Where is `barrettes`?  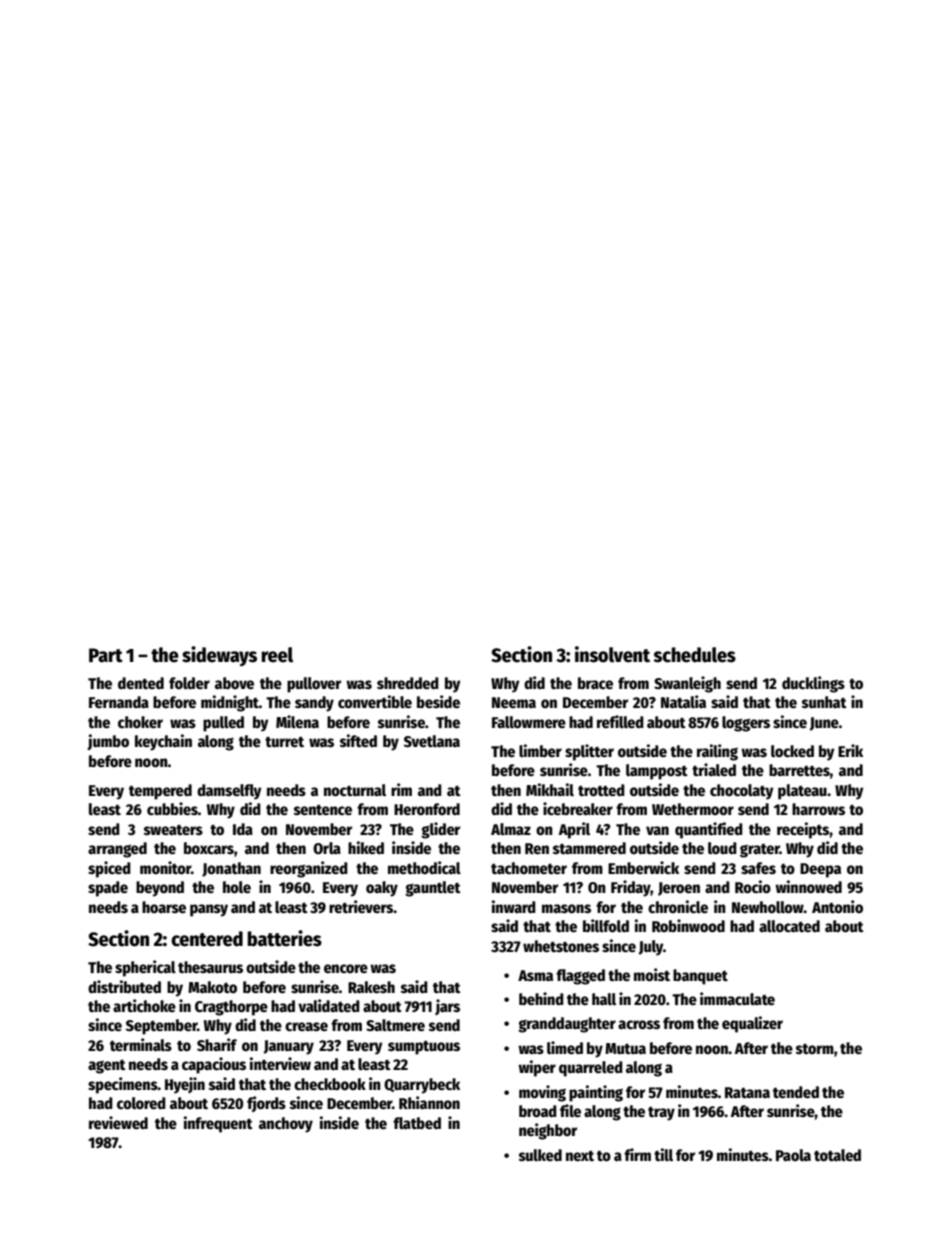 barrettes is located at coordinates (799, 770).
